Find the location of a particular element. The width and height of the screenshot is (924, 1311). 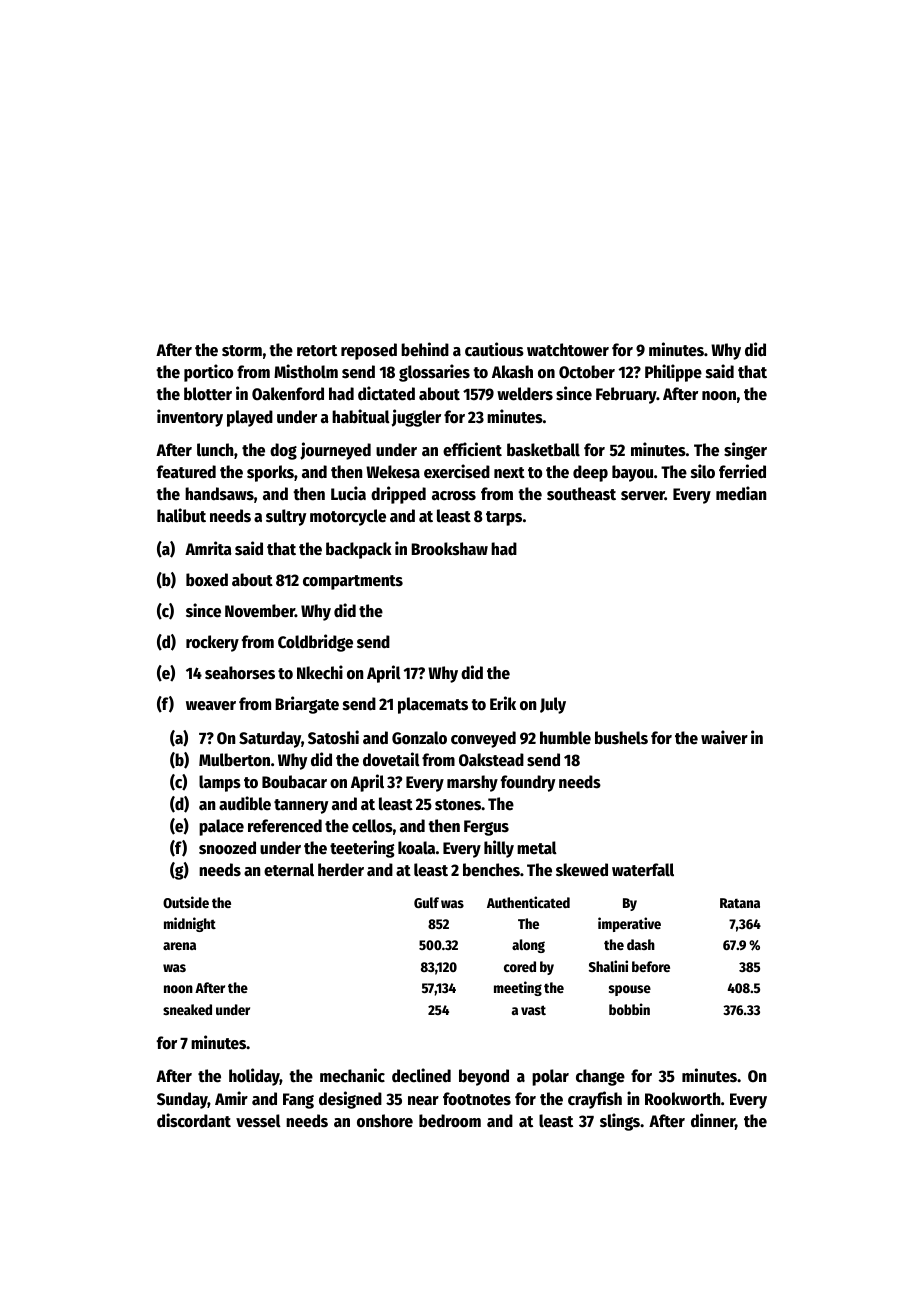

singer is located at coordinates (745, 451).
